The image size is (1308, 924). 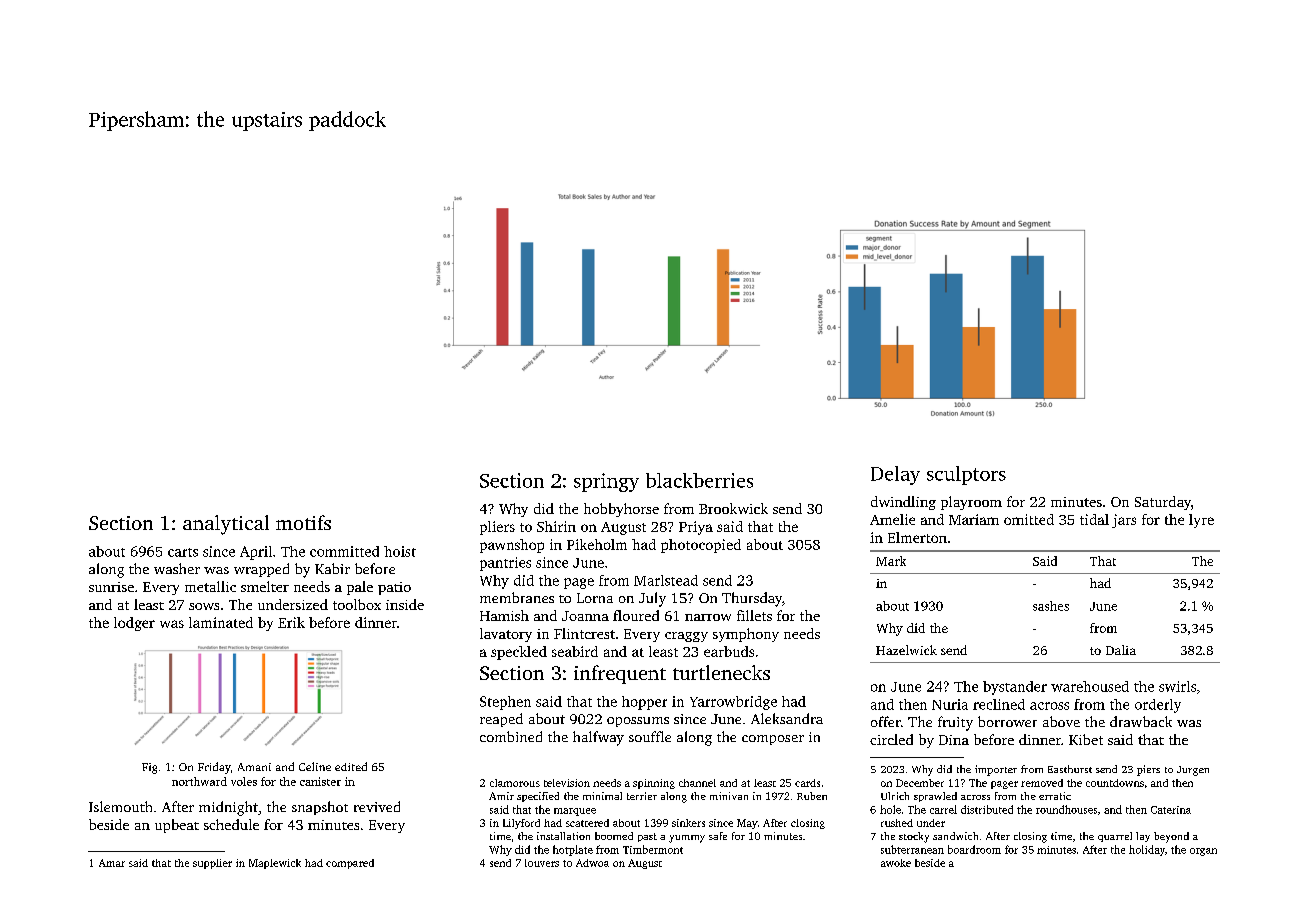 I want to click on Nuria, so click(x=950, y=704).
